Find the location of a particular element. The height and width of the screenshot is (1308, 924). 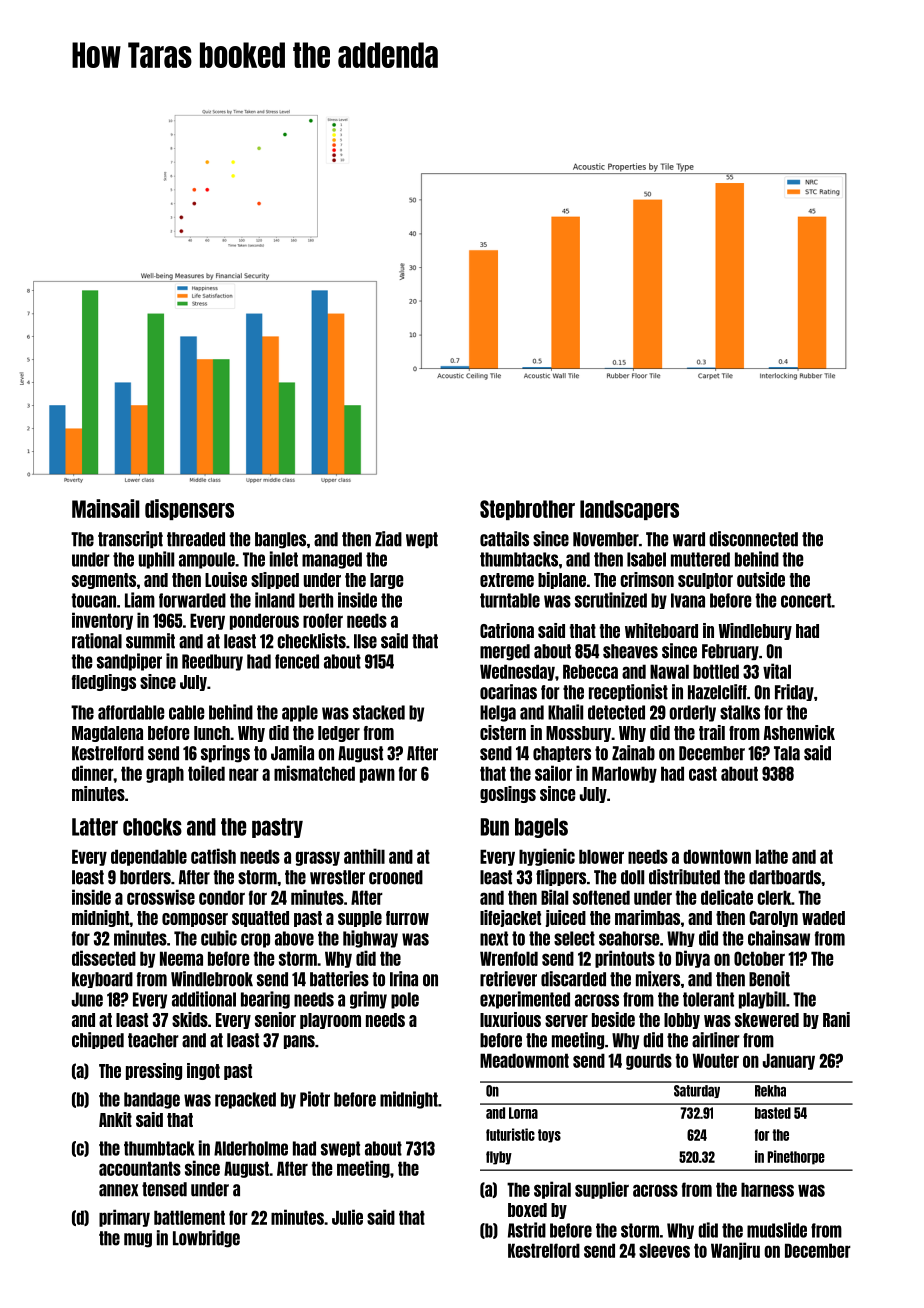

mug is located at coordinates (138, 1240).
